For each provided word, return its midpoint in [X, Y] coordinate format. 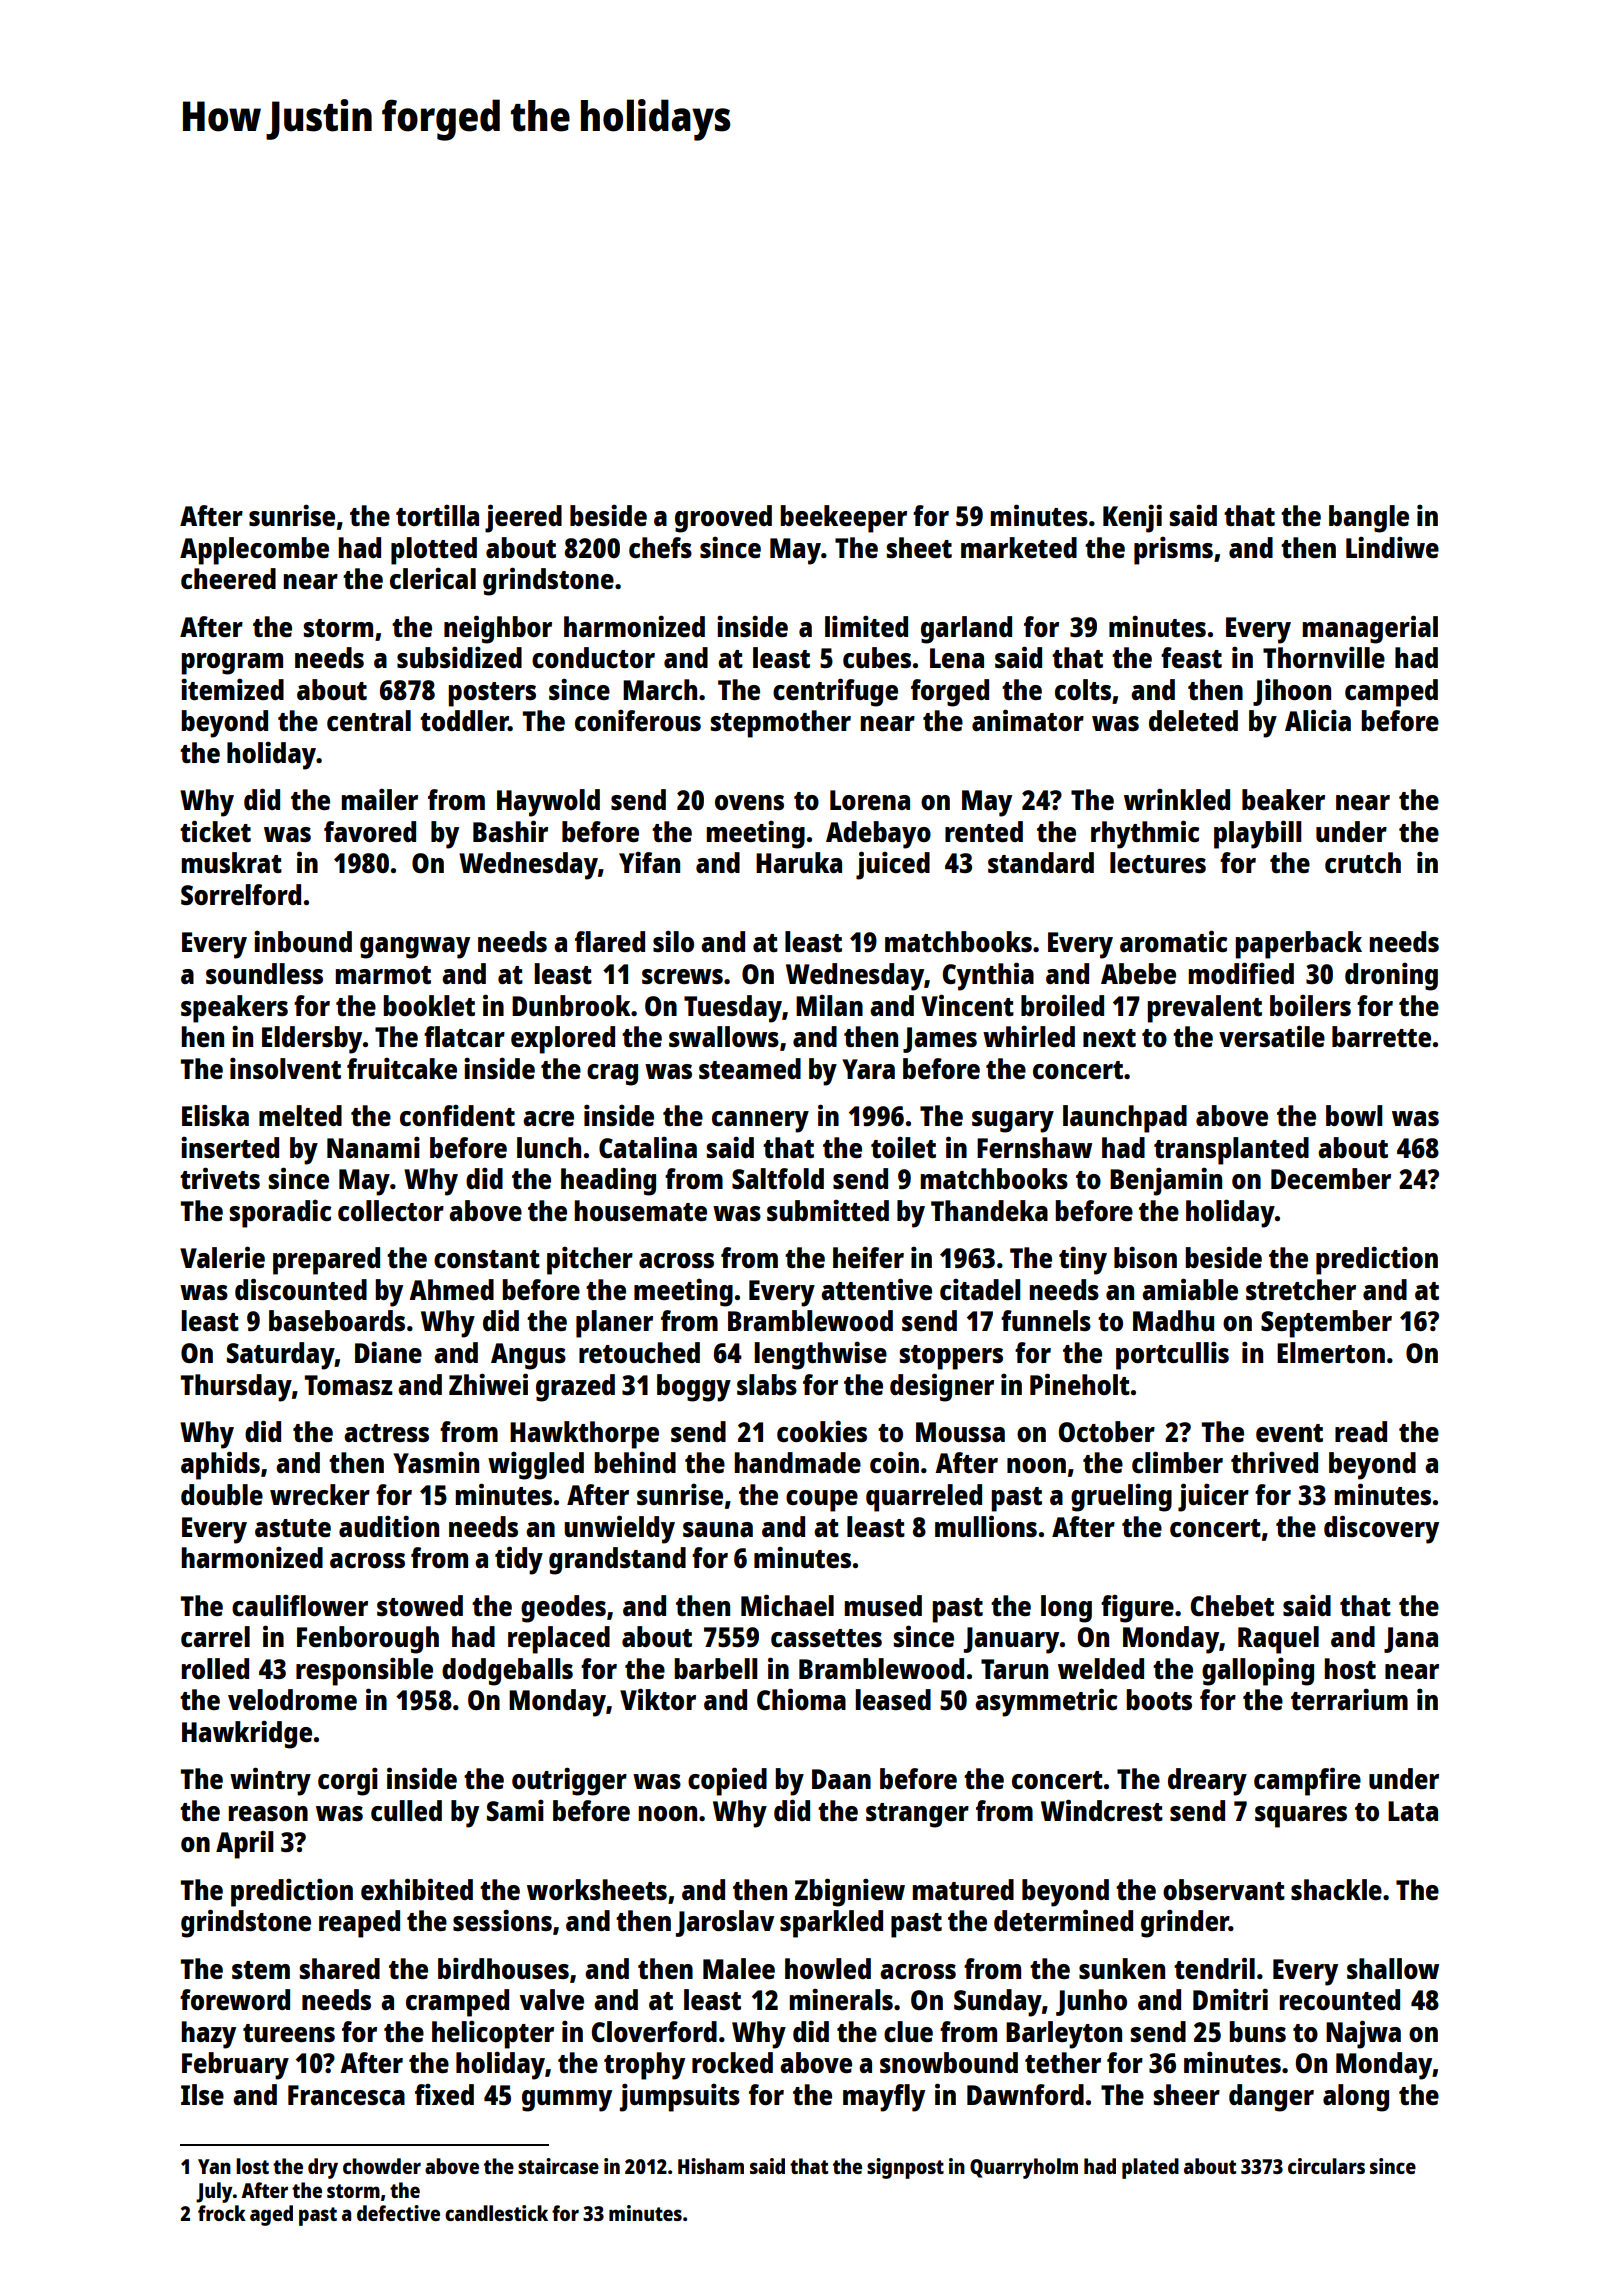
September [1326, 1324]
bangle [1369, 519]
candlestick [496, 2213]
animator [1028, 720]
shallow [1393, 1968]
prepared [326, 1261]
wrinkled [1177, 799]
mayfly [884, 2098]
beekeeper [843, 519]
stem [261, 1970]
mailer [379, 799]
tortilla [437, 515]
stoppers [951, 1357]
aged [271, 2215]
